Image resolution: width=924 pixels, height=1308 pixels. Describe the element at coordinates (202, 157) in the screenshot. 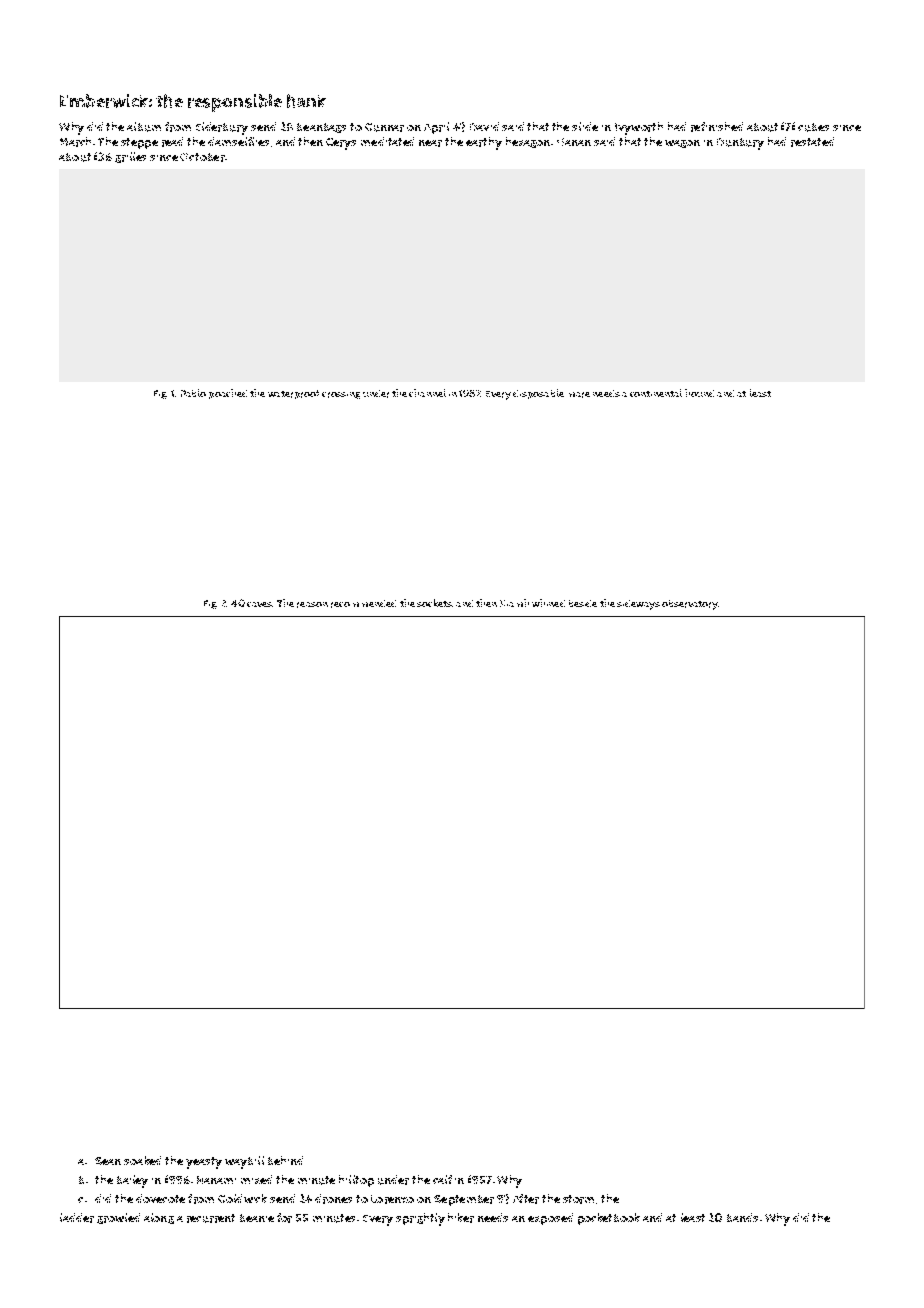

I see `October` at that location.
